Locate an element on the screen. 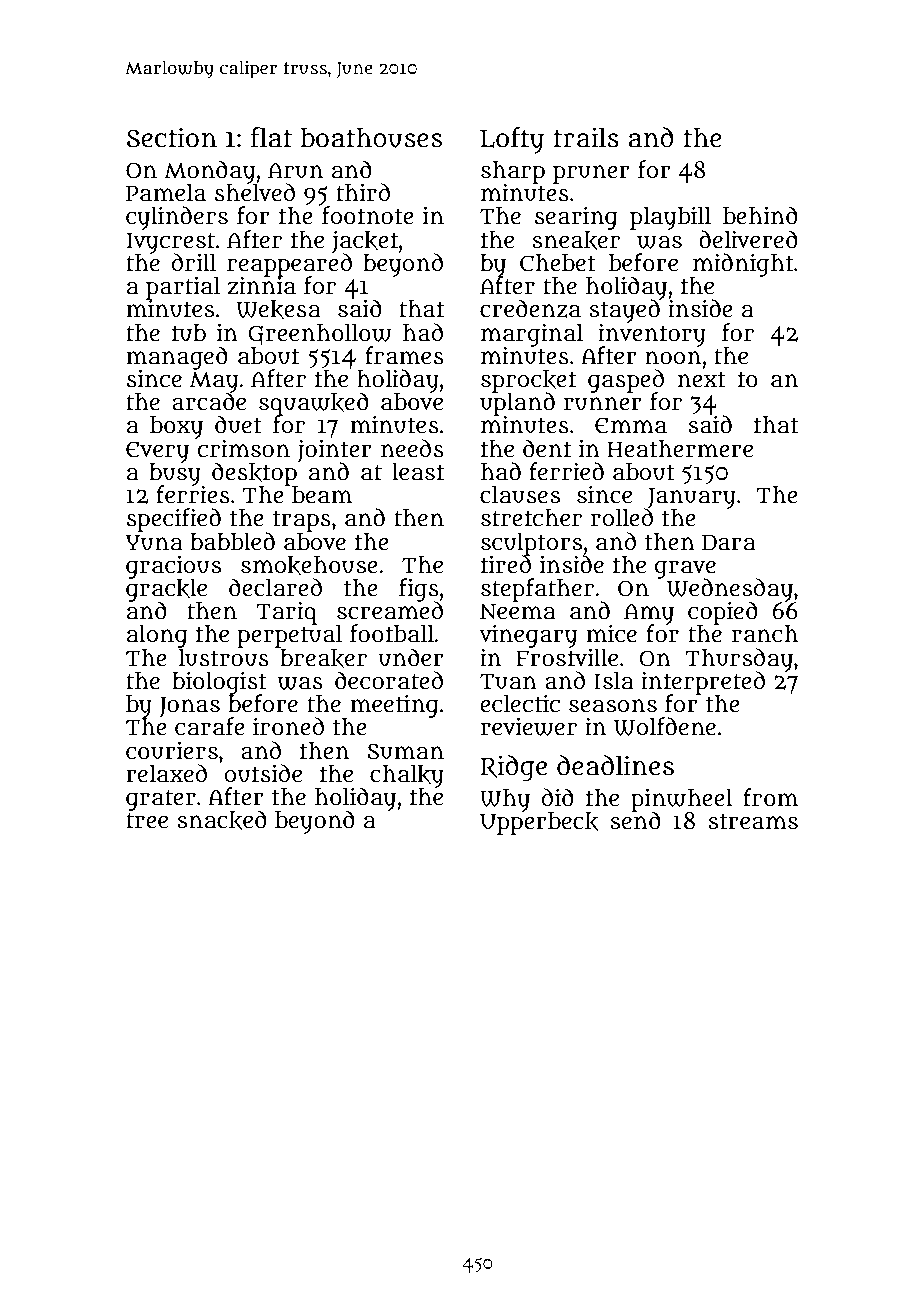  behind is located at coordinates (760, 215).
